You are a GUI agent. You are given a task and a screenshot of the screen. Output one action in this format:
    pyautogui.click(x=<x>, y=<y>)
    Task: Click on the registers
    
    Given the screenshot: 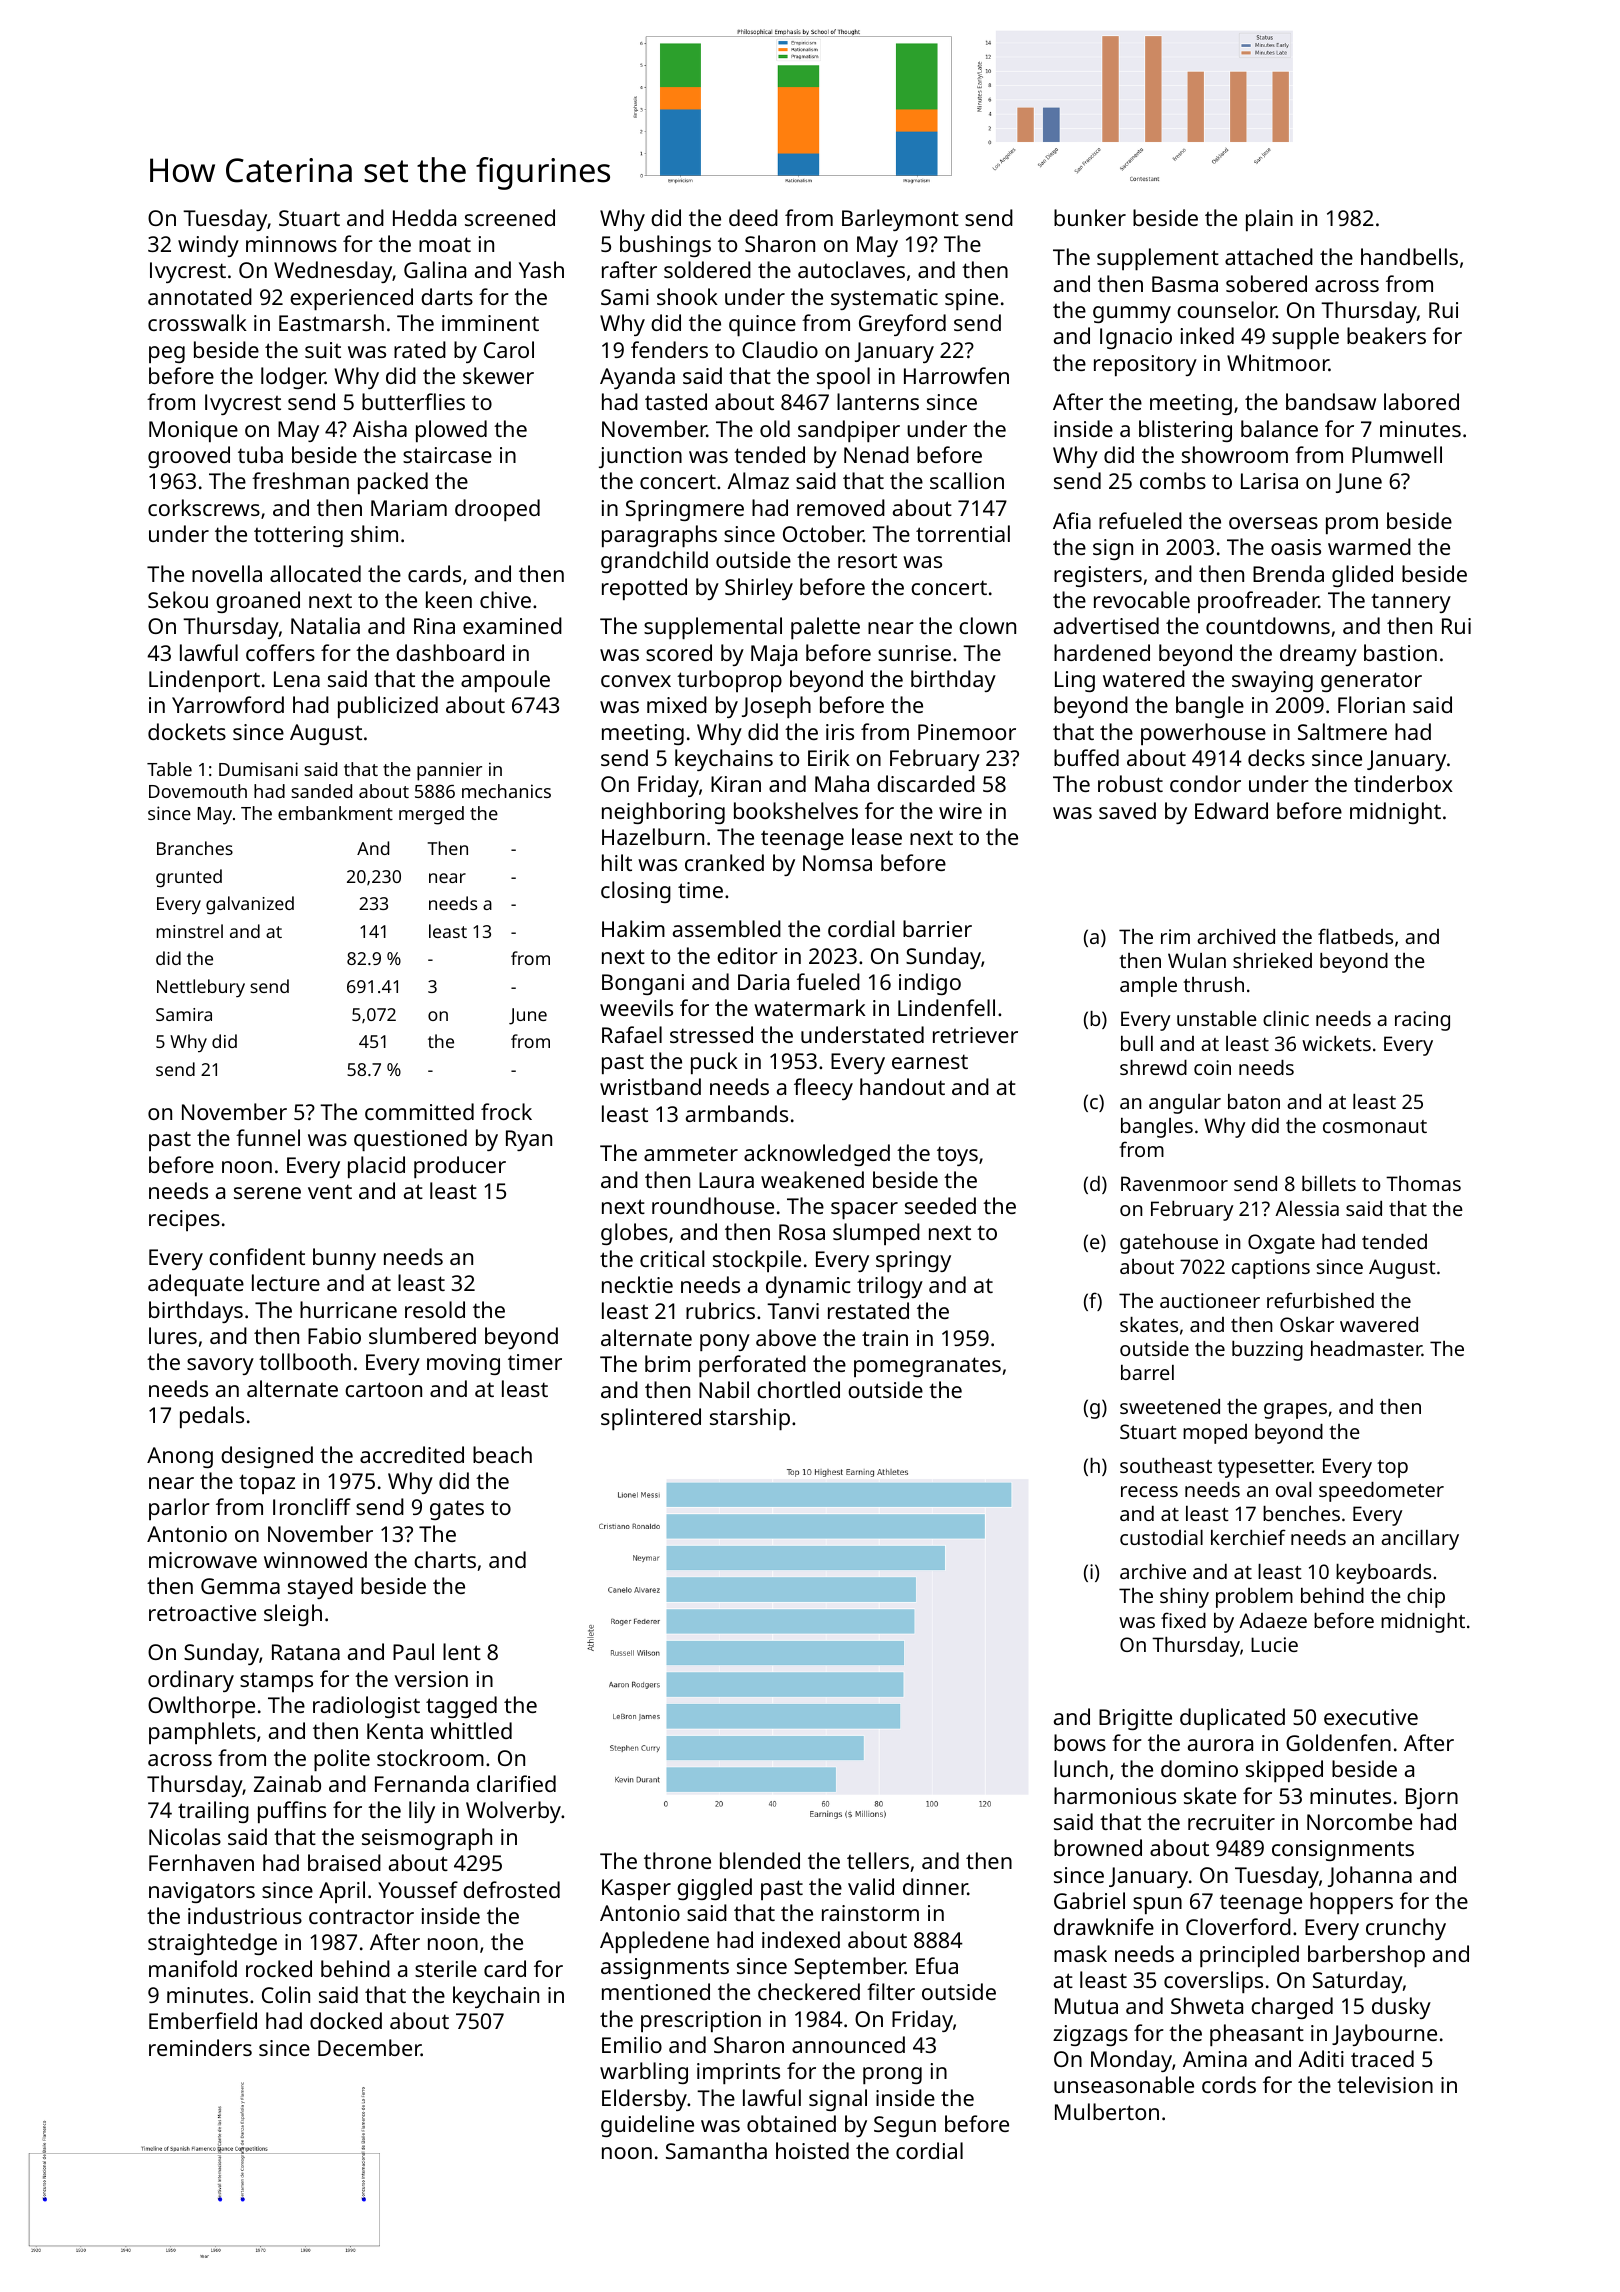 What is the action you would take?
    pyautogui.click(x=1098, y=576)
